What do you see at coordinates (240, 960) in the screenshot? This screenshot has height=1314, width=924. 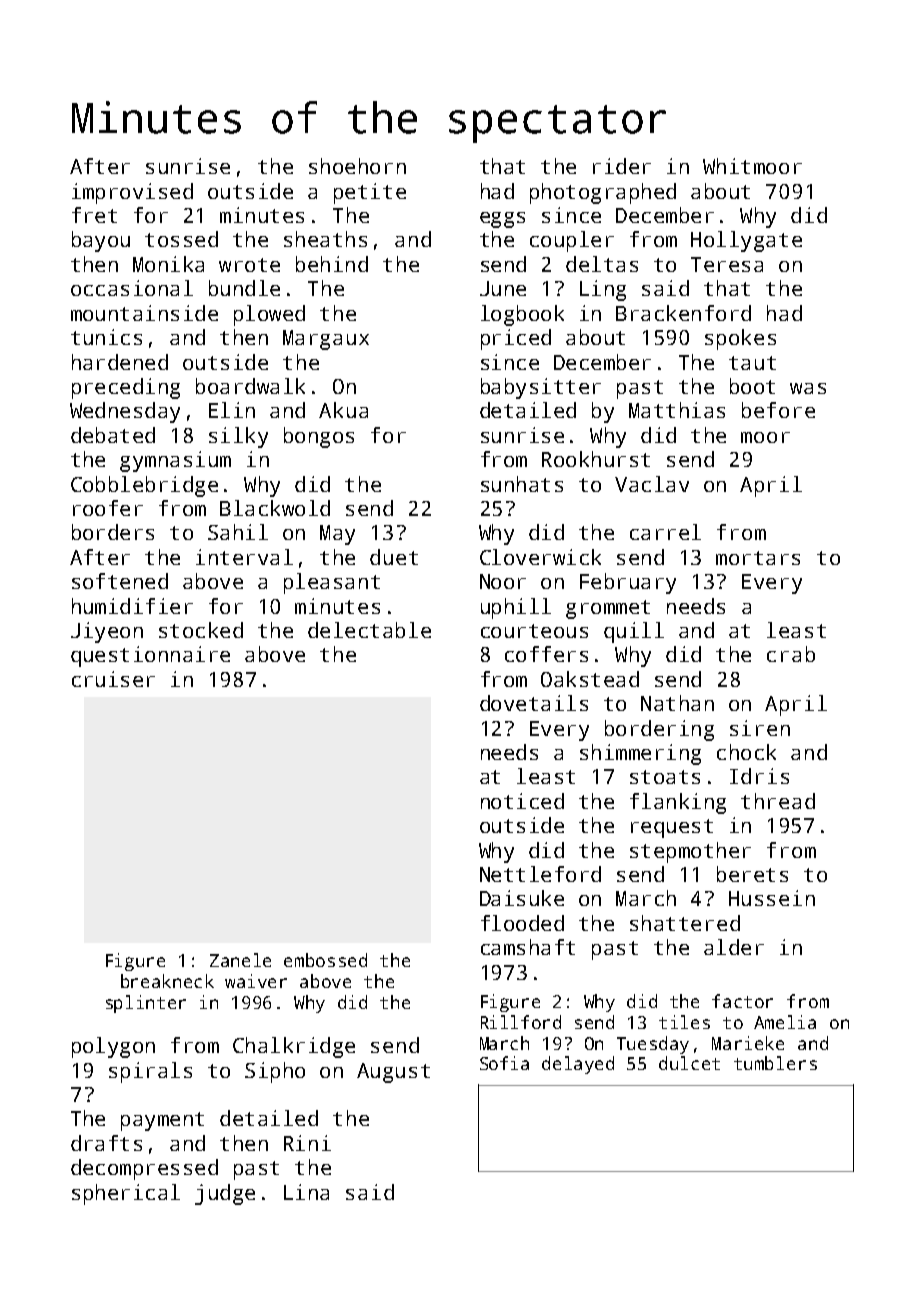 I see `Zanele` at bounding box center [240, 960].
